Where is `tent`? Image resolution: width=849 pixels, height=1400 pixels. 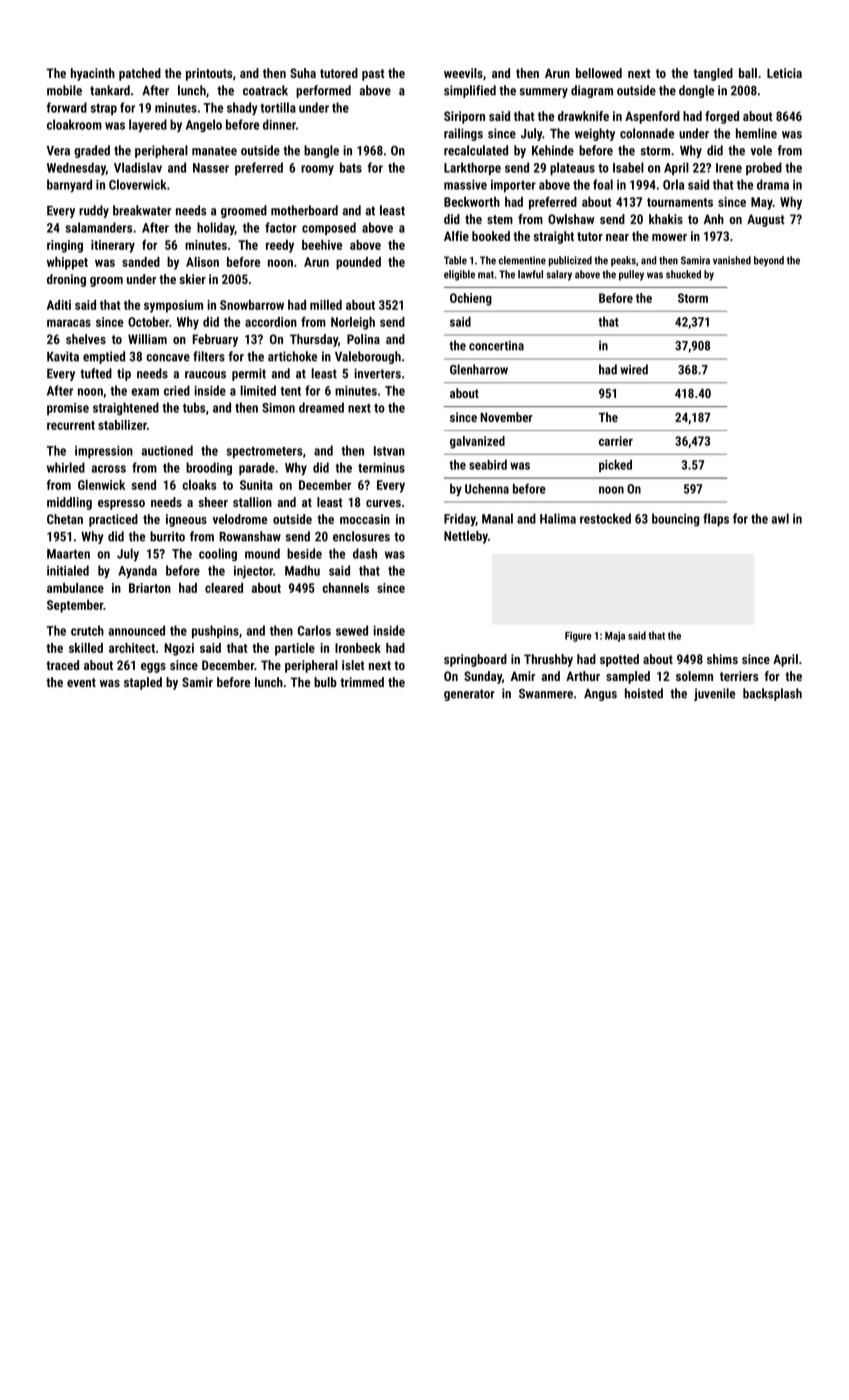 tent is located at coordinates (290, 391).
